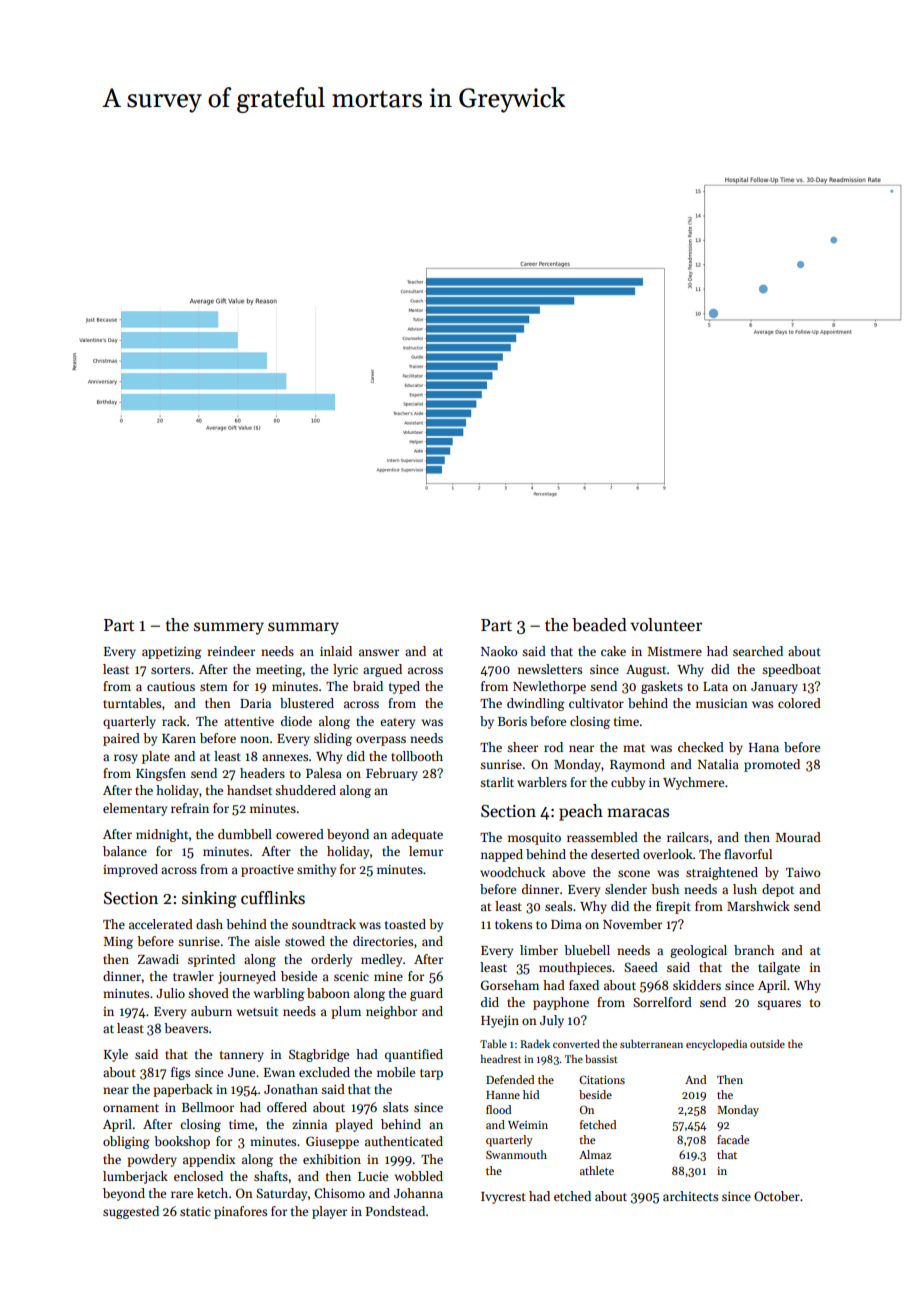 This image has width=924, height=1314. What do you see at coordinates (152, 1160) in the image?
I see `powdery` at bounding box center [152, 1160].
